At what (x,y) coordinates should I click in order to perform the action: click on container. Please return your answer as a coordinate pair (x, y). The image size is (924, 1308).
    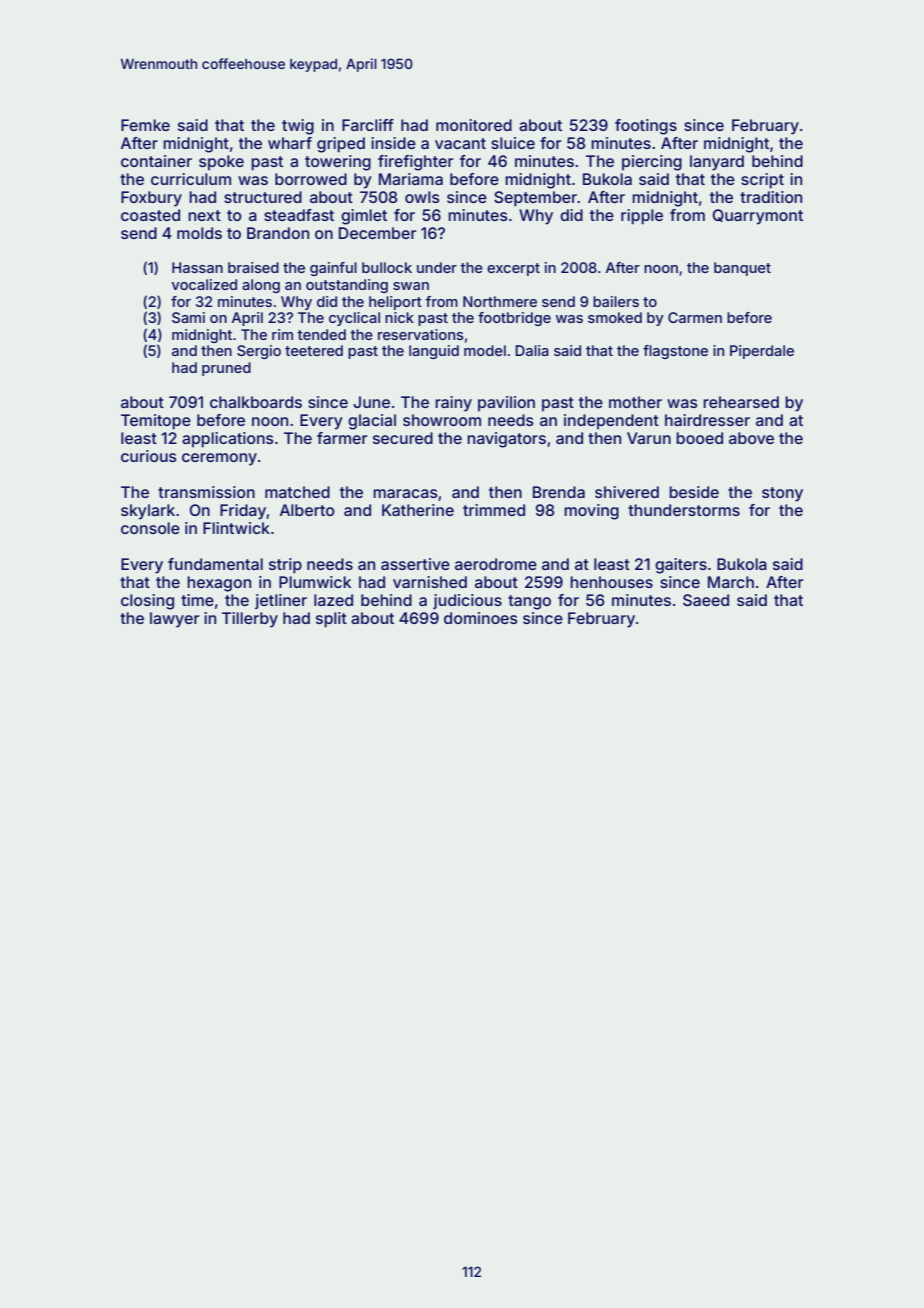
    Looking at the image, I should click on (156, 161).
